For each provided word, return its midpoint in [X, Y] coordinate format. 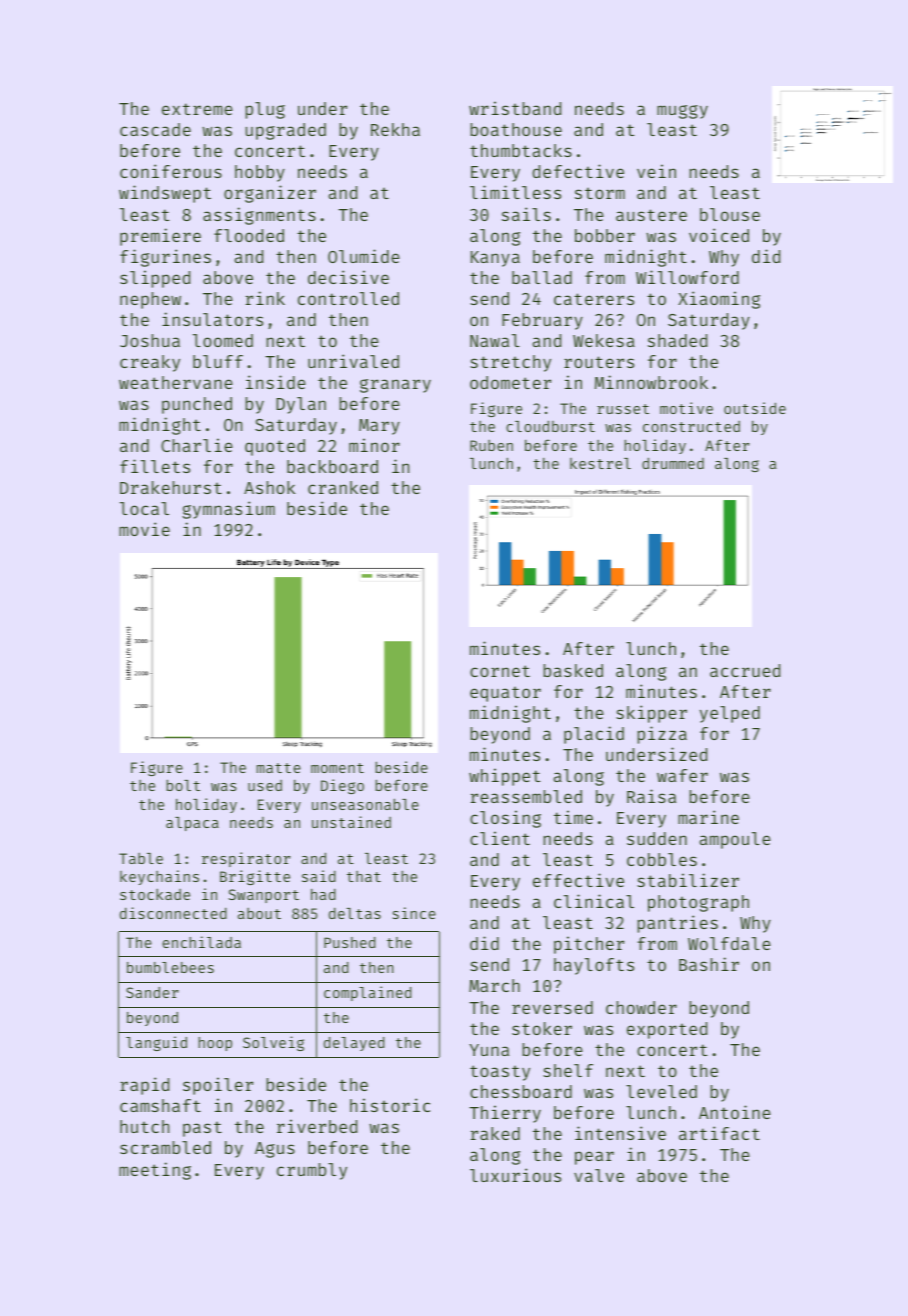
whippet [505, 777]
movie [144, 529]
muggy [682, 112]
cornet [500, 671]
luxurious [515, 1175]
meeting [155, 1171]
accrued [745, 670]
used [265, 785]
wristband [515, 108]
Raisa [651, 796]
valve [599, 1175]
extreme [197, 109]
